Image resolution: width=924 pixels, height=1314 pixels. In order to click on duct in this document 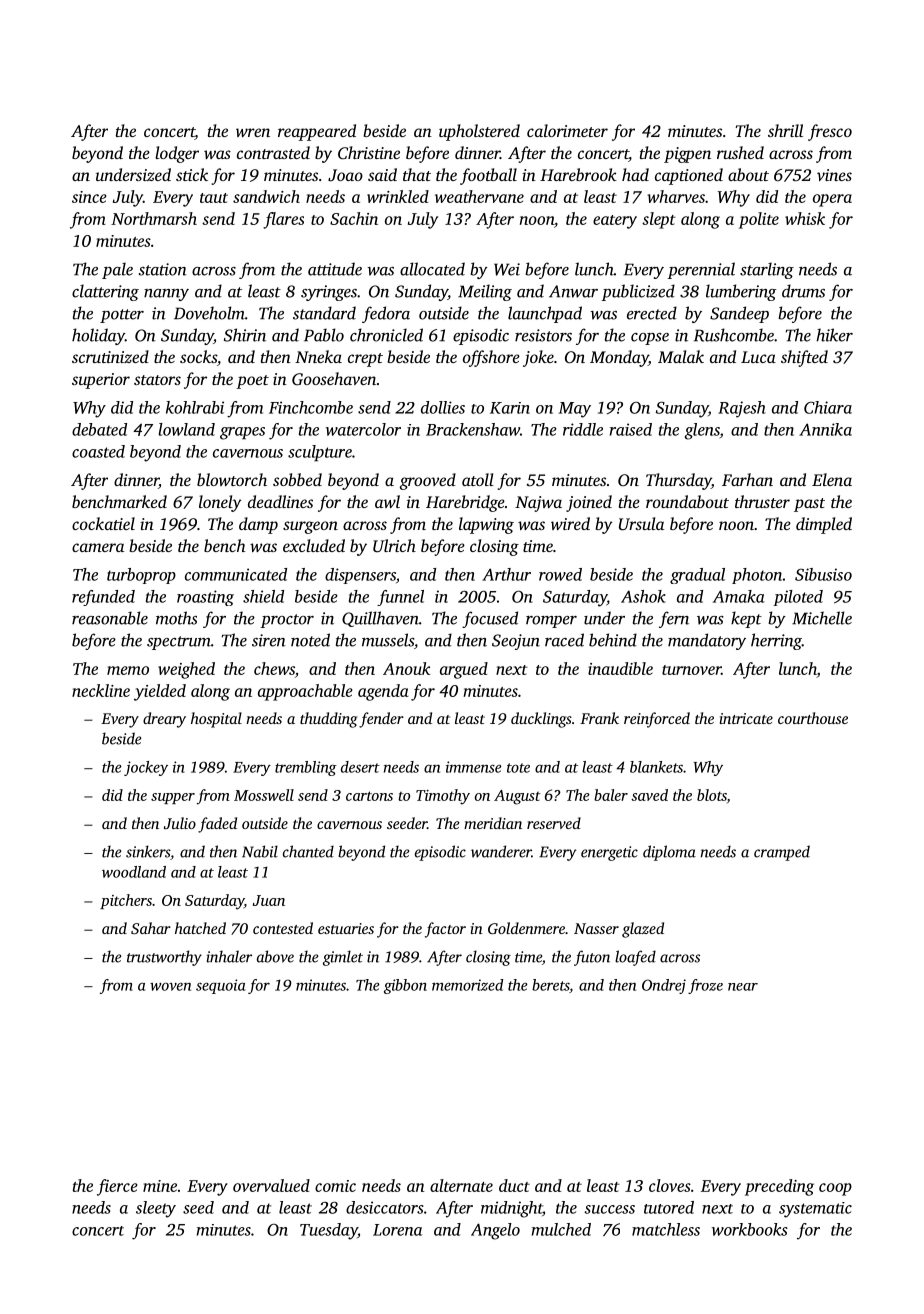, I will do `click(514, 1185)`.
